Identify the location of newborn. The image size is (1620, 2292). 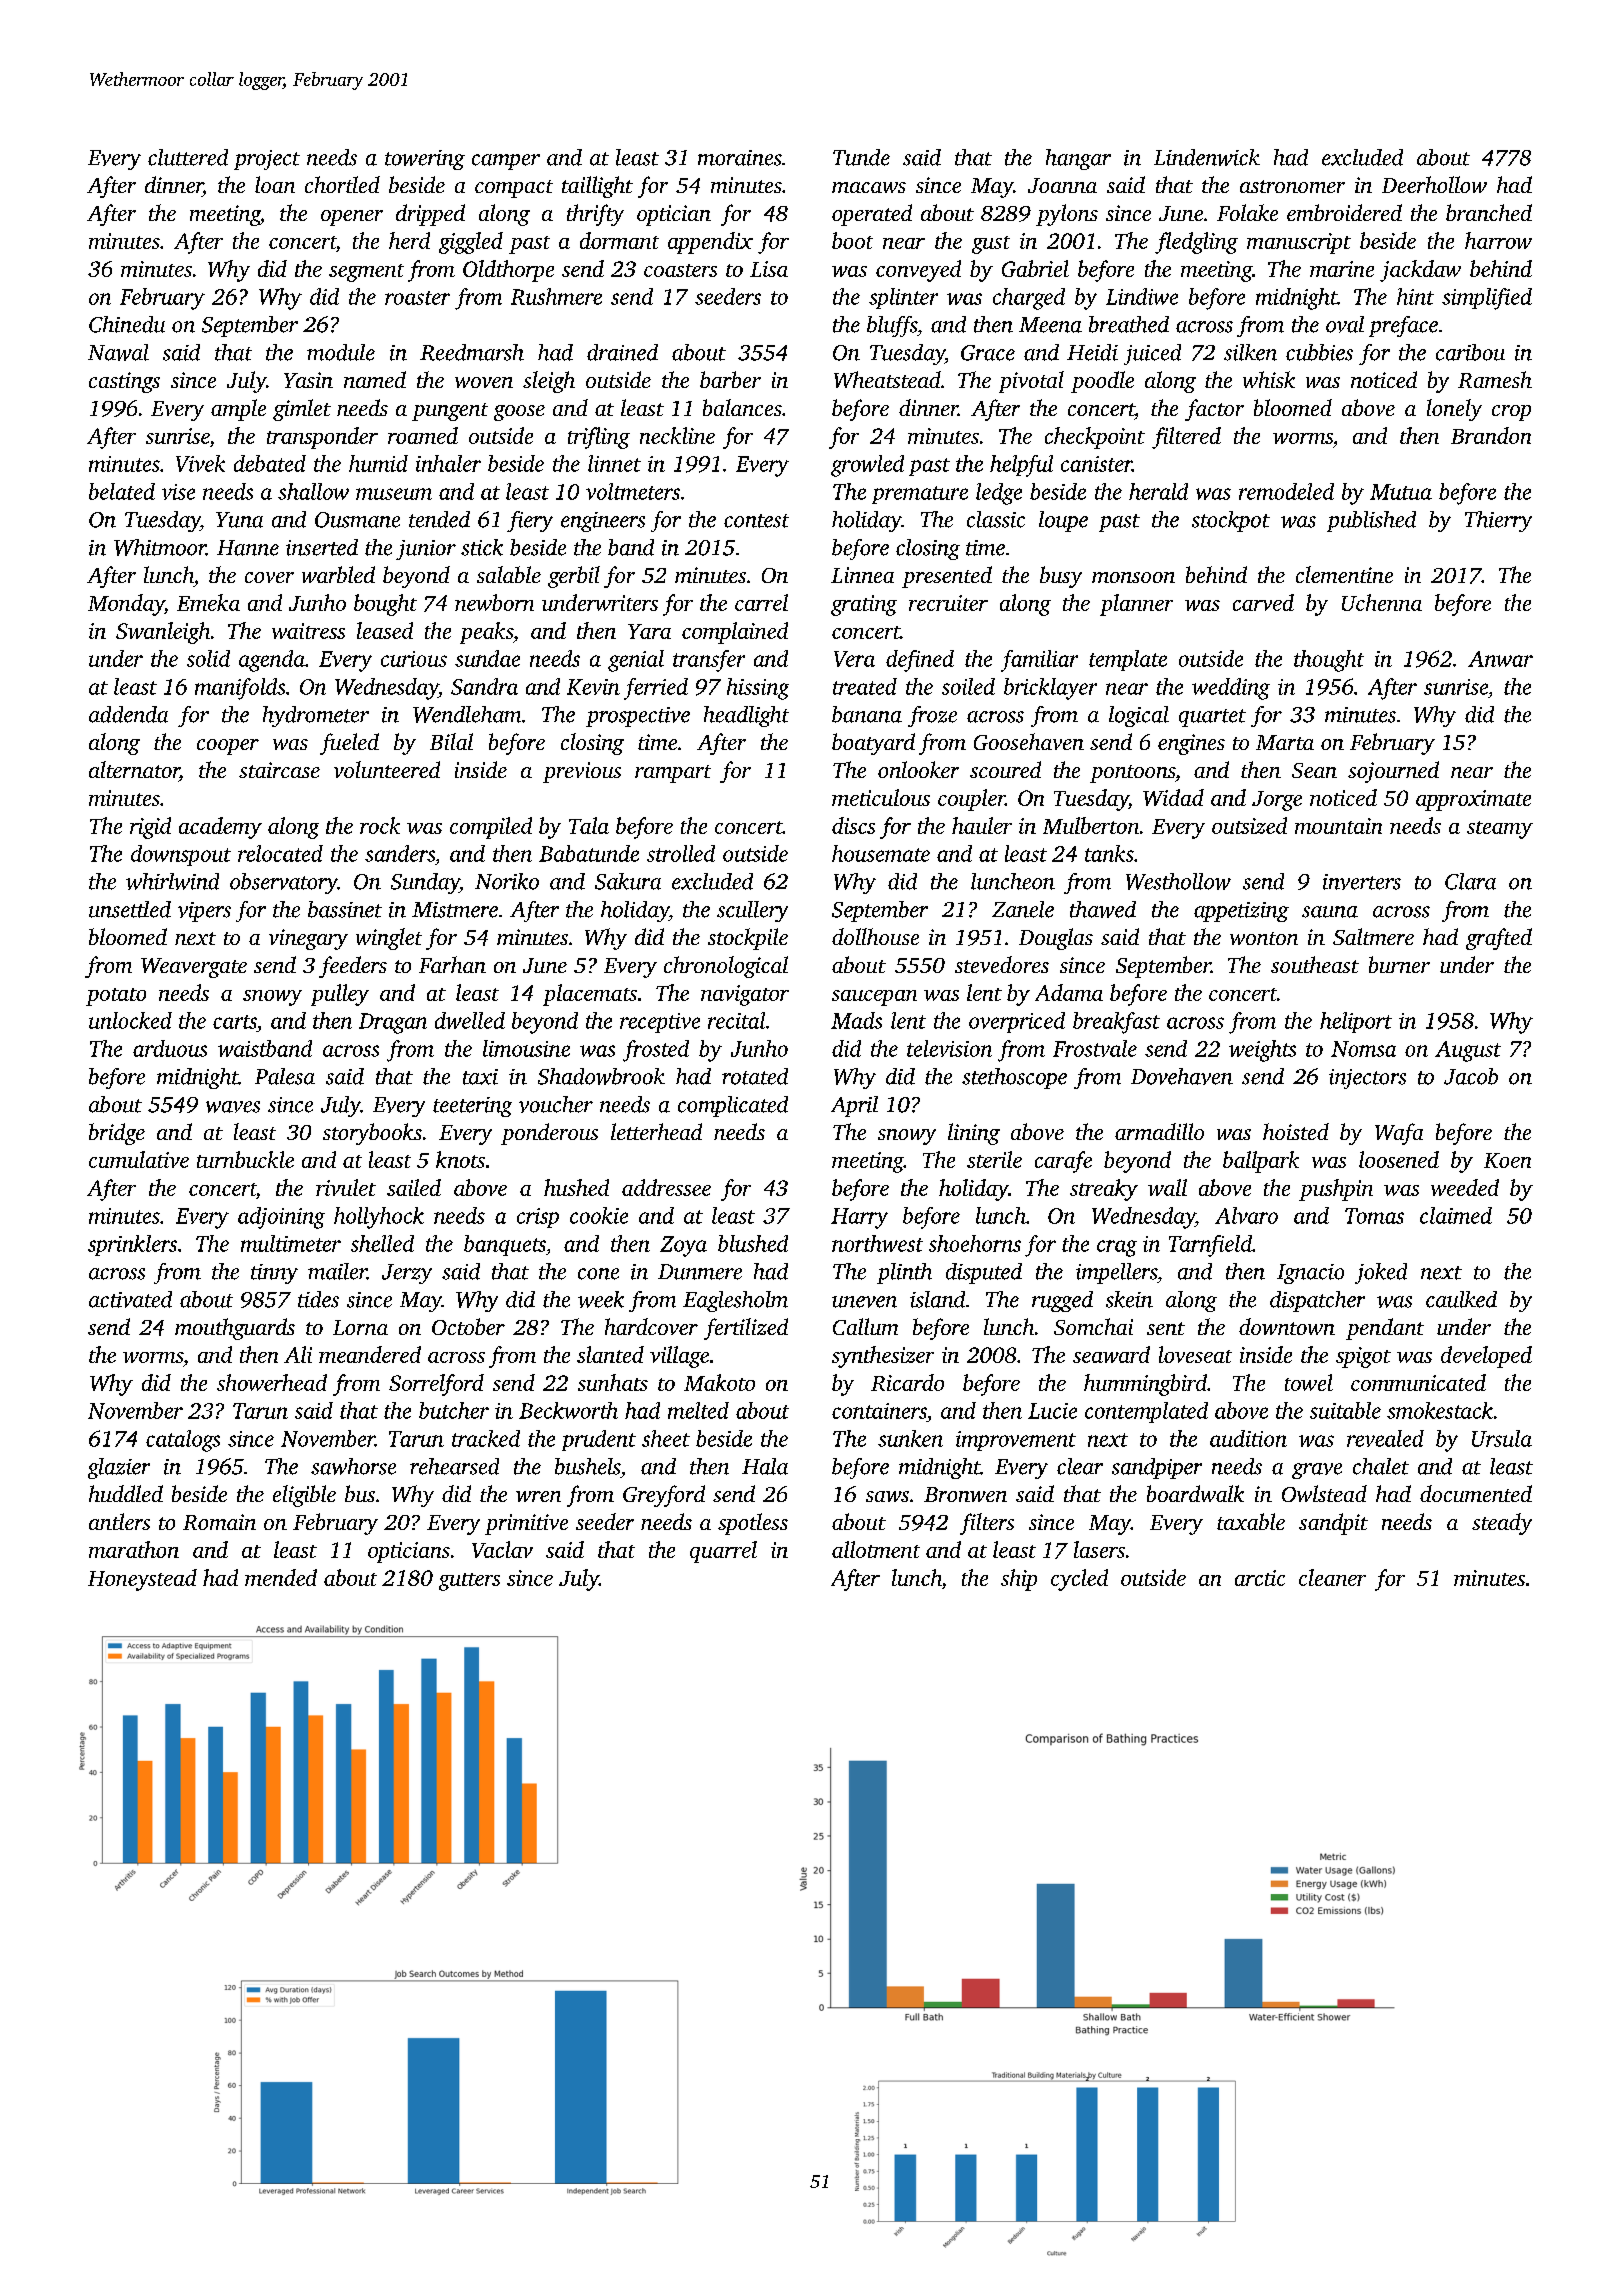
(494, 602).
